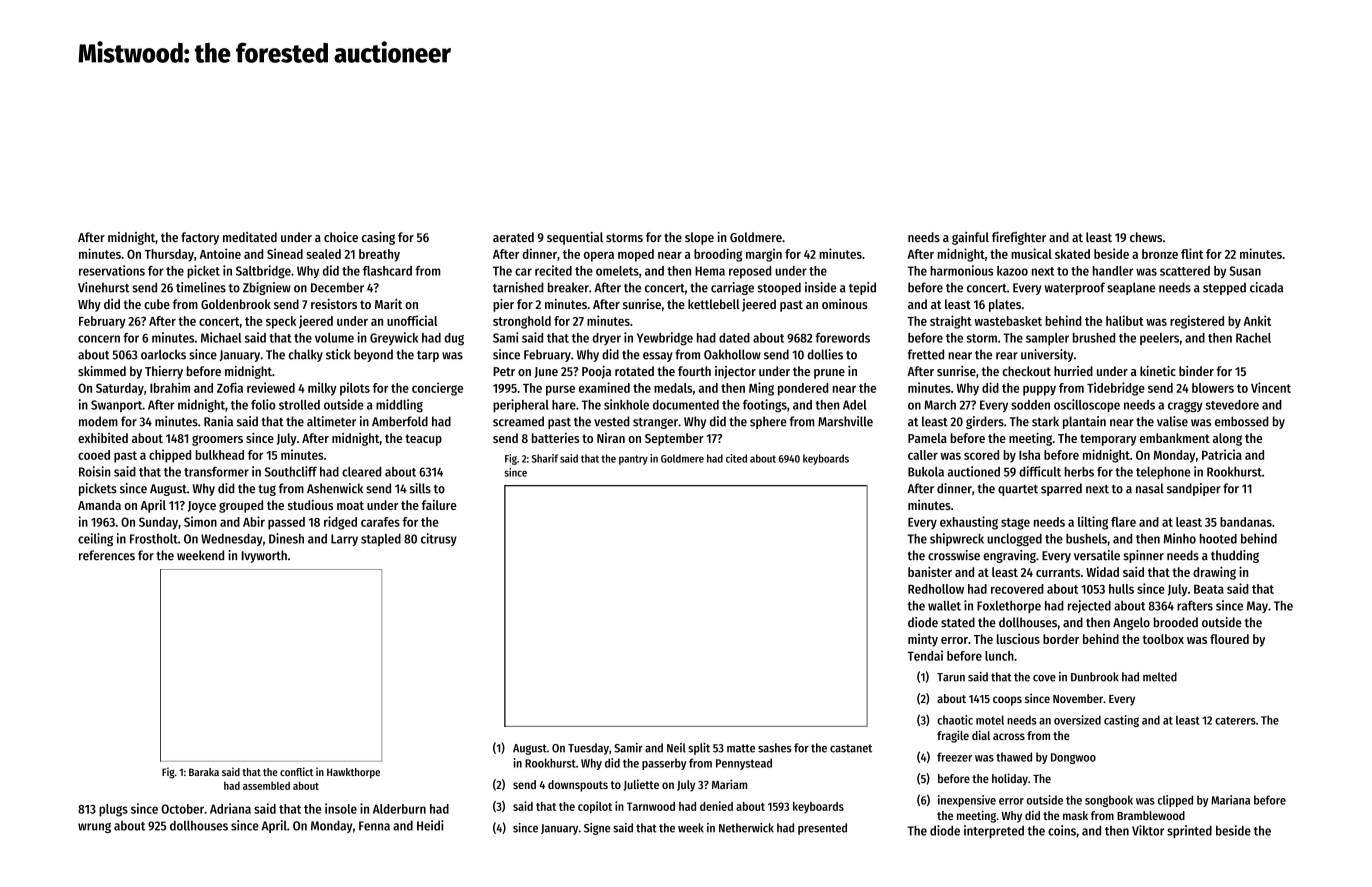 The width and height of the page is (1372, 887). I want to click on harmonious, so click(962, 270).
